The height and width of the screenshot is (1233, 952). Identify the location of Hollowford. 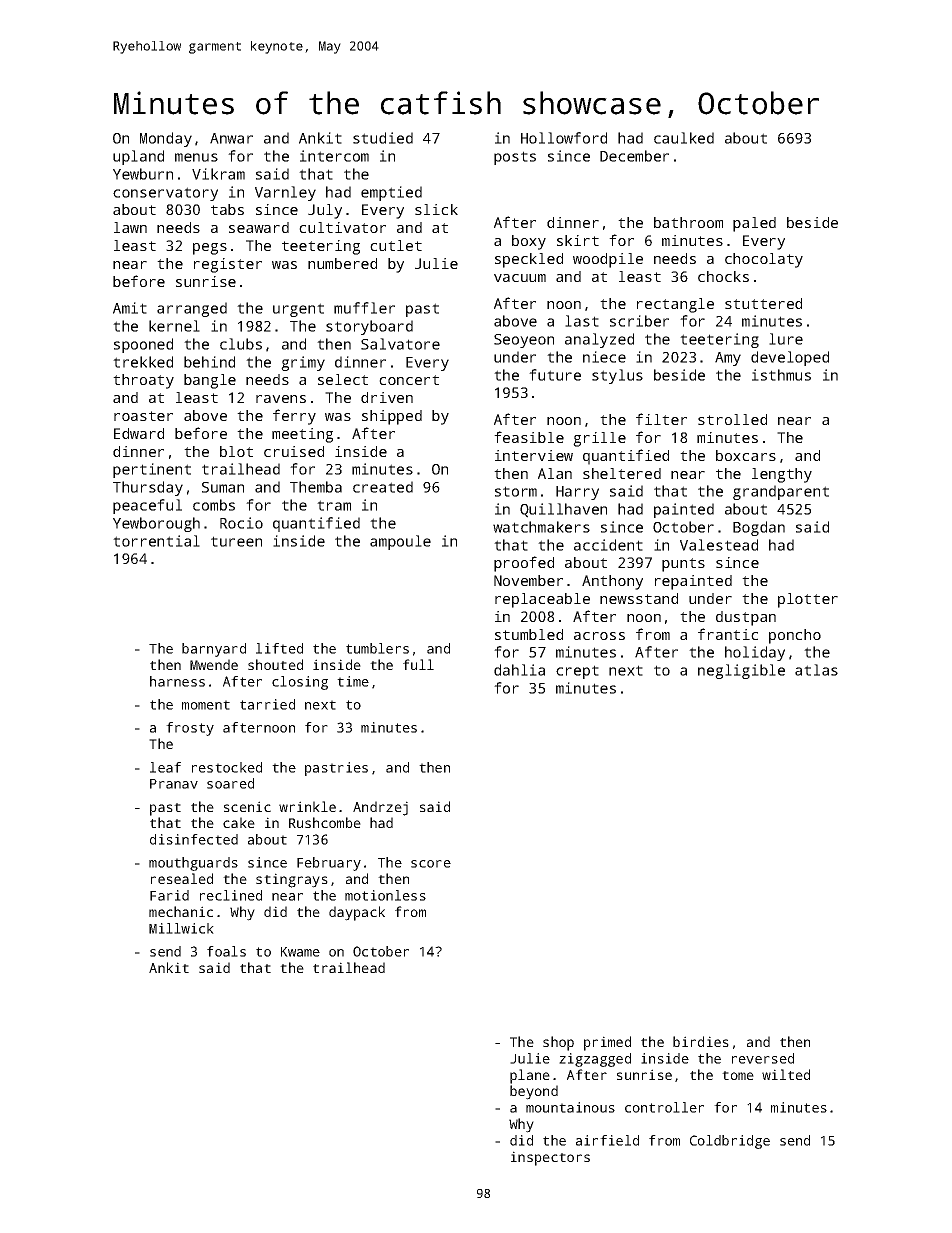
(564, 138).
